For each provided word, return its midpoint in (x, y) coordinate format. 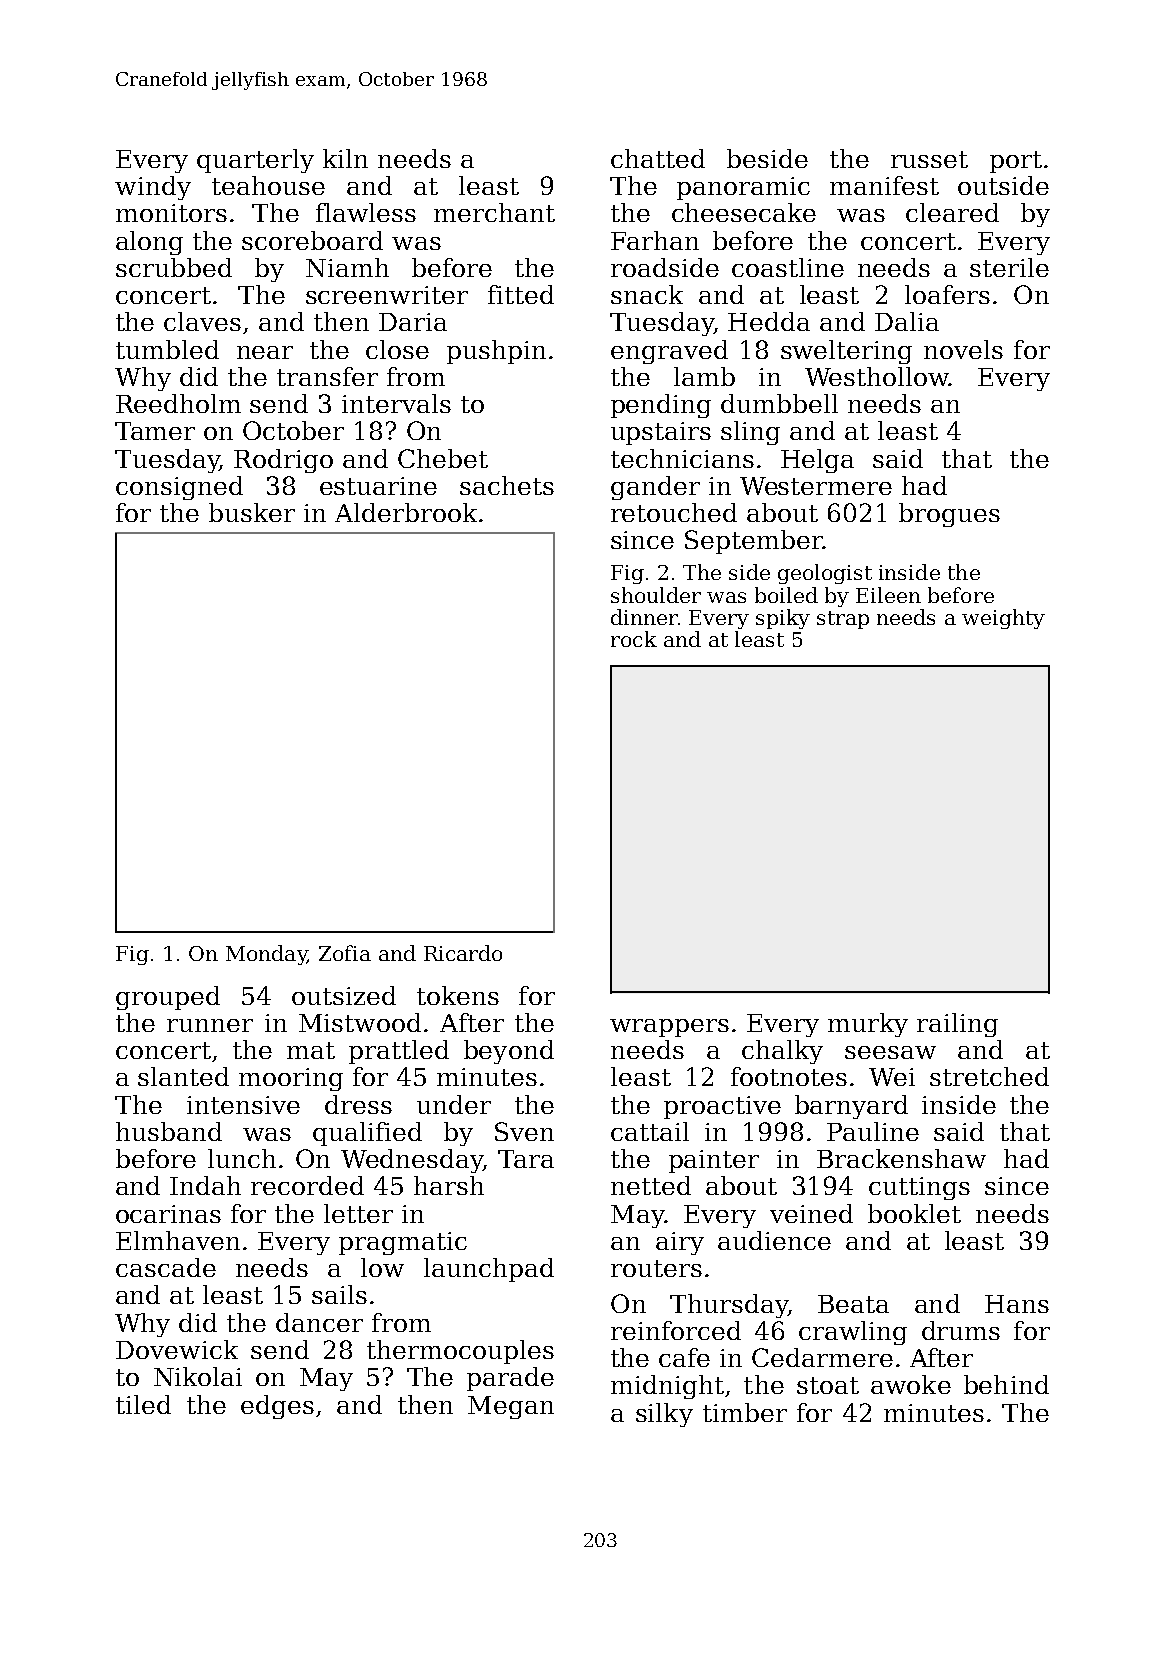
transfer (327, 376)
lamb (704, 376)
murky (868, 1025)
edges (277, 1407)
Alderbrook (406, 512)
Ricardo (463, 953)
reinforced (676, 1330)
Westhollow (877, 376)
